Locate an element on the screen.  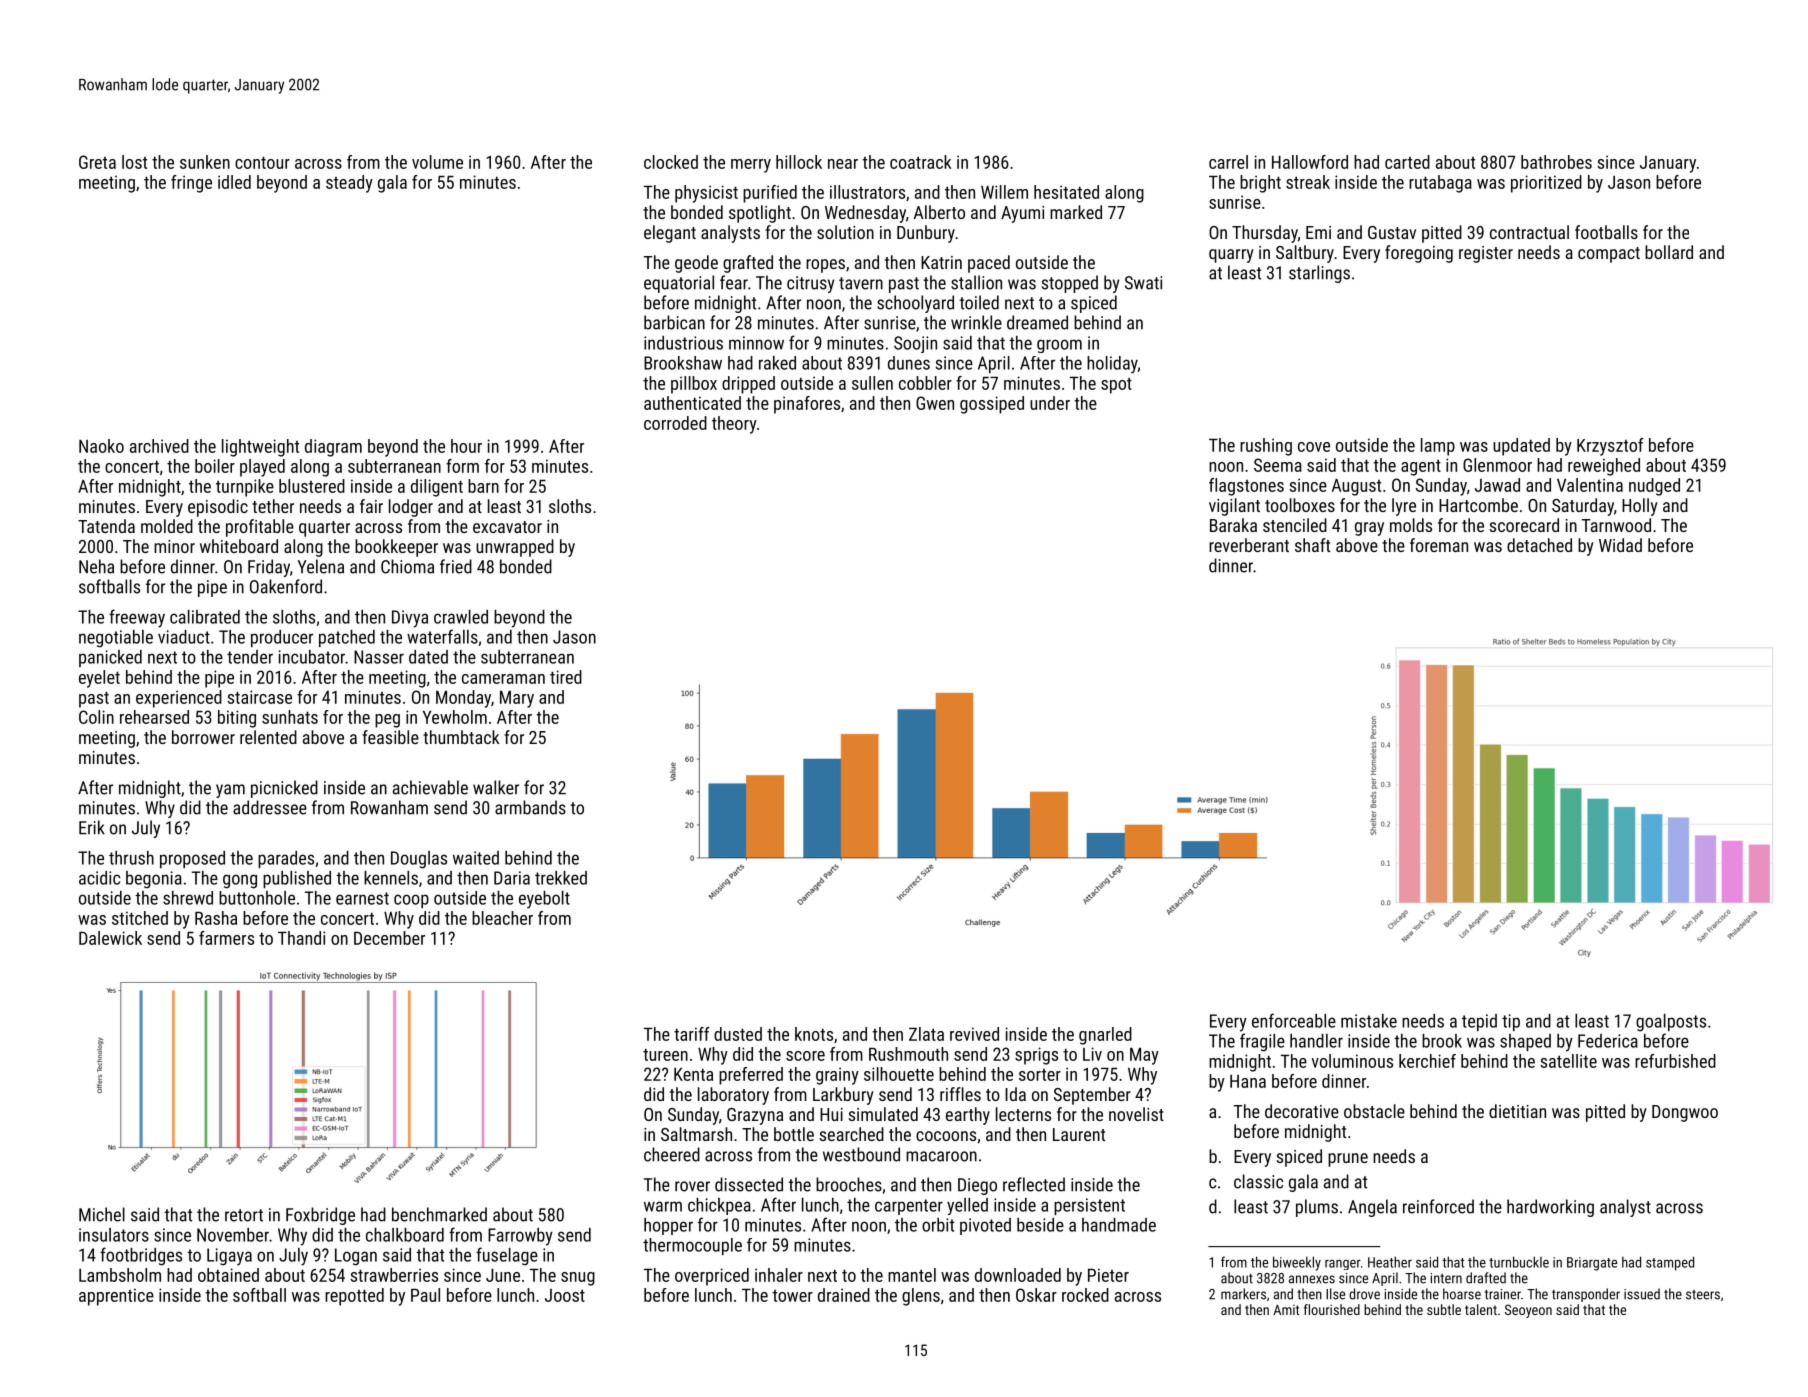
Erik is located at coordinates (92, 827).
